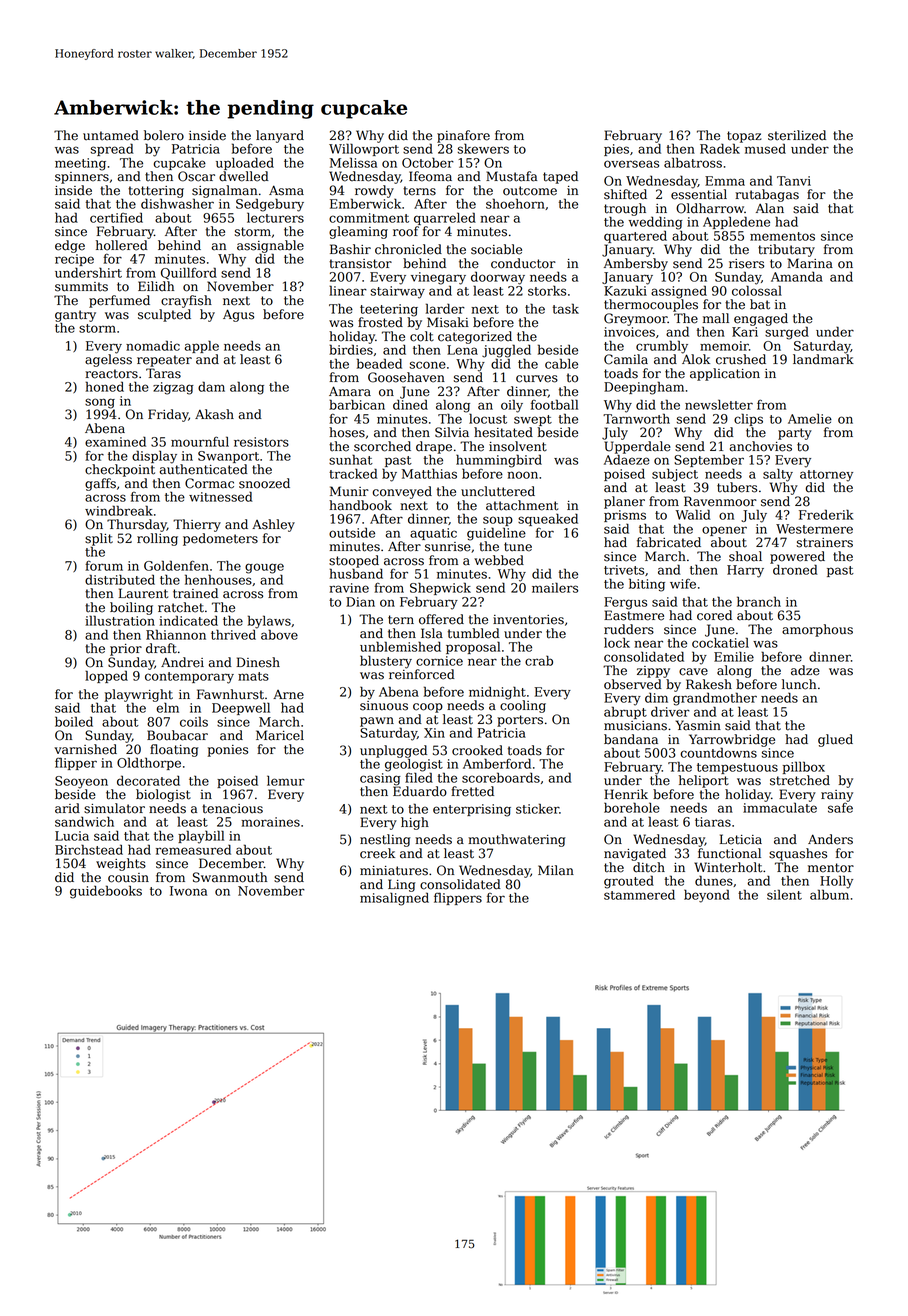 Image resolution: width=908 pixels, height=1316 pixels. I want to click on illustration, so click(120, 620).
